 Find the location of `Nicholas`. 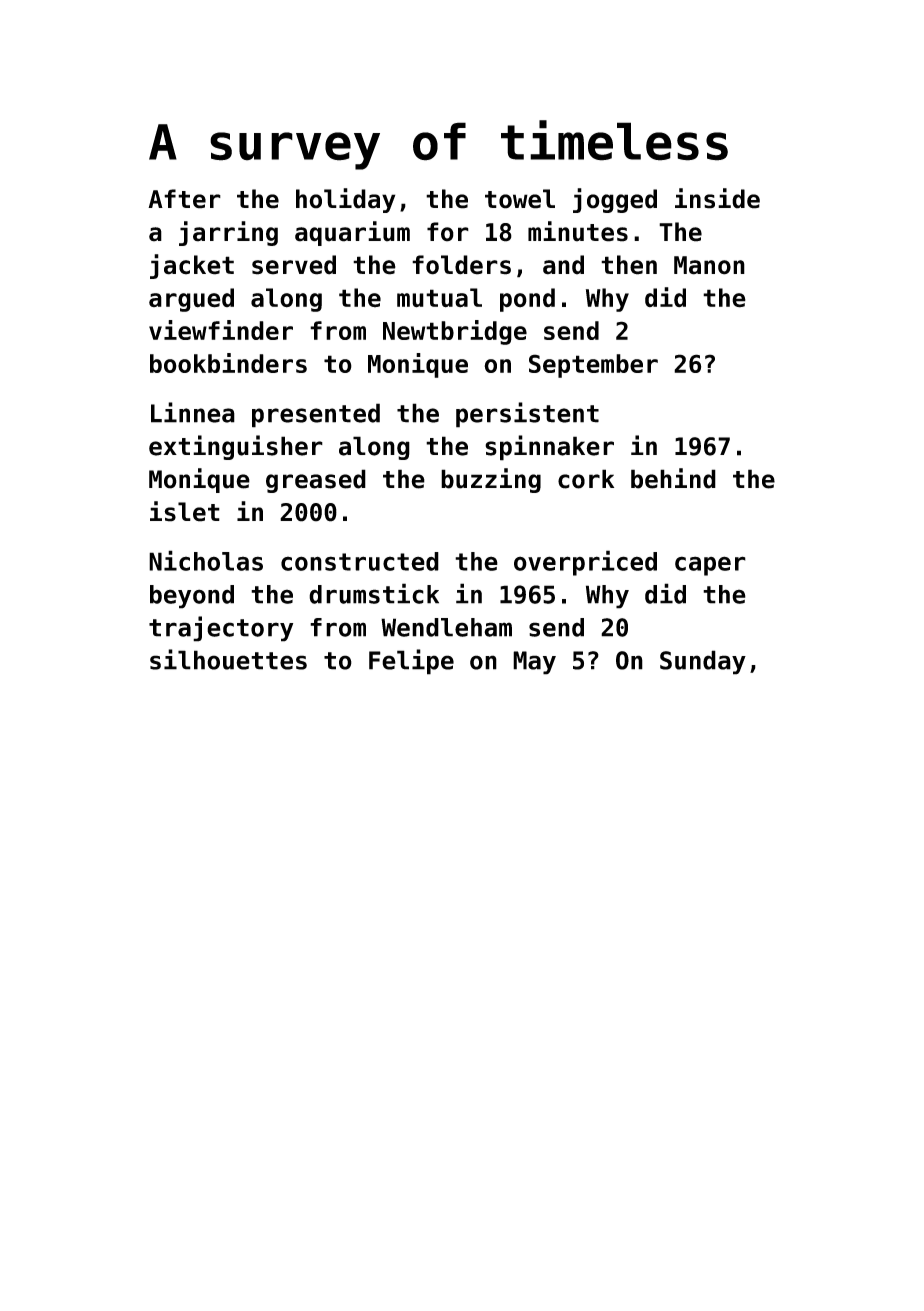

Nicholas is located at coordinates (206, 560).
